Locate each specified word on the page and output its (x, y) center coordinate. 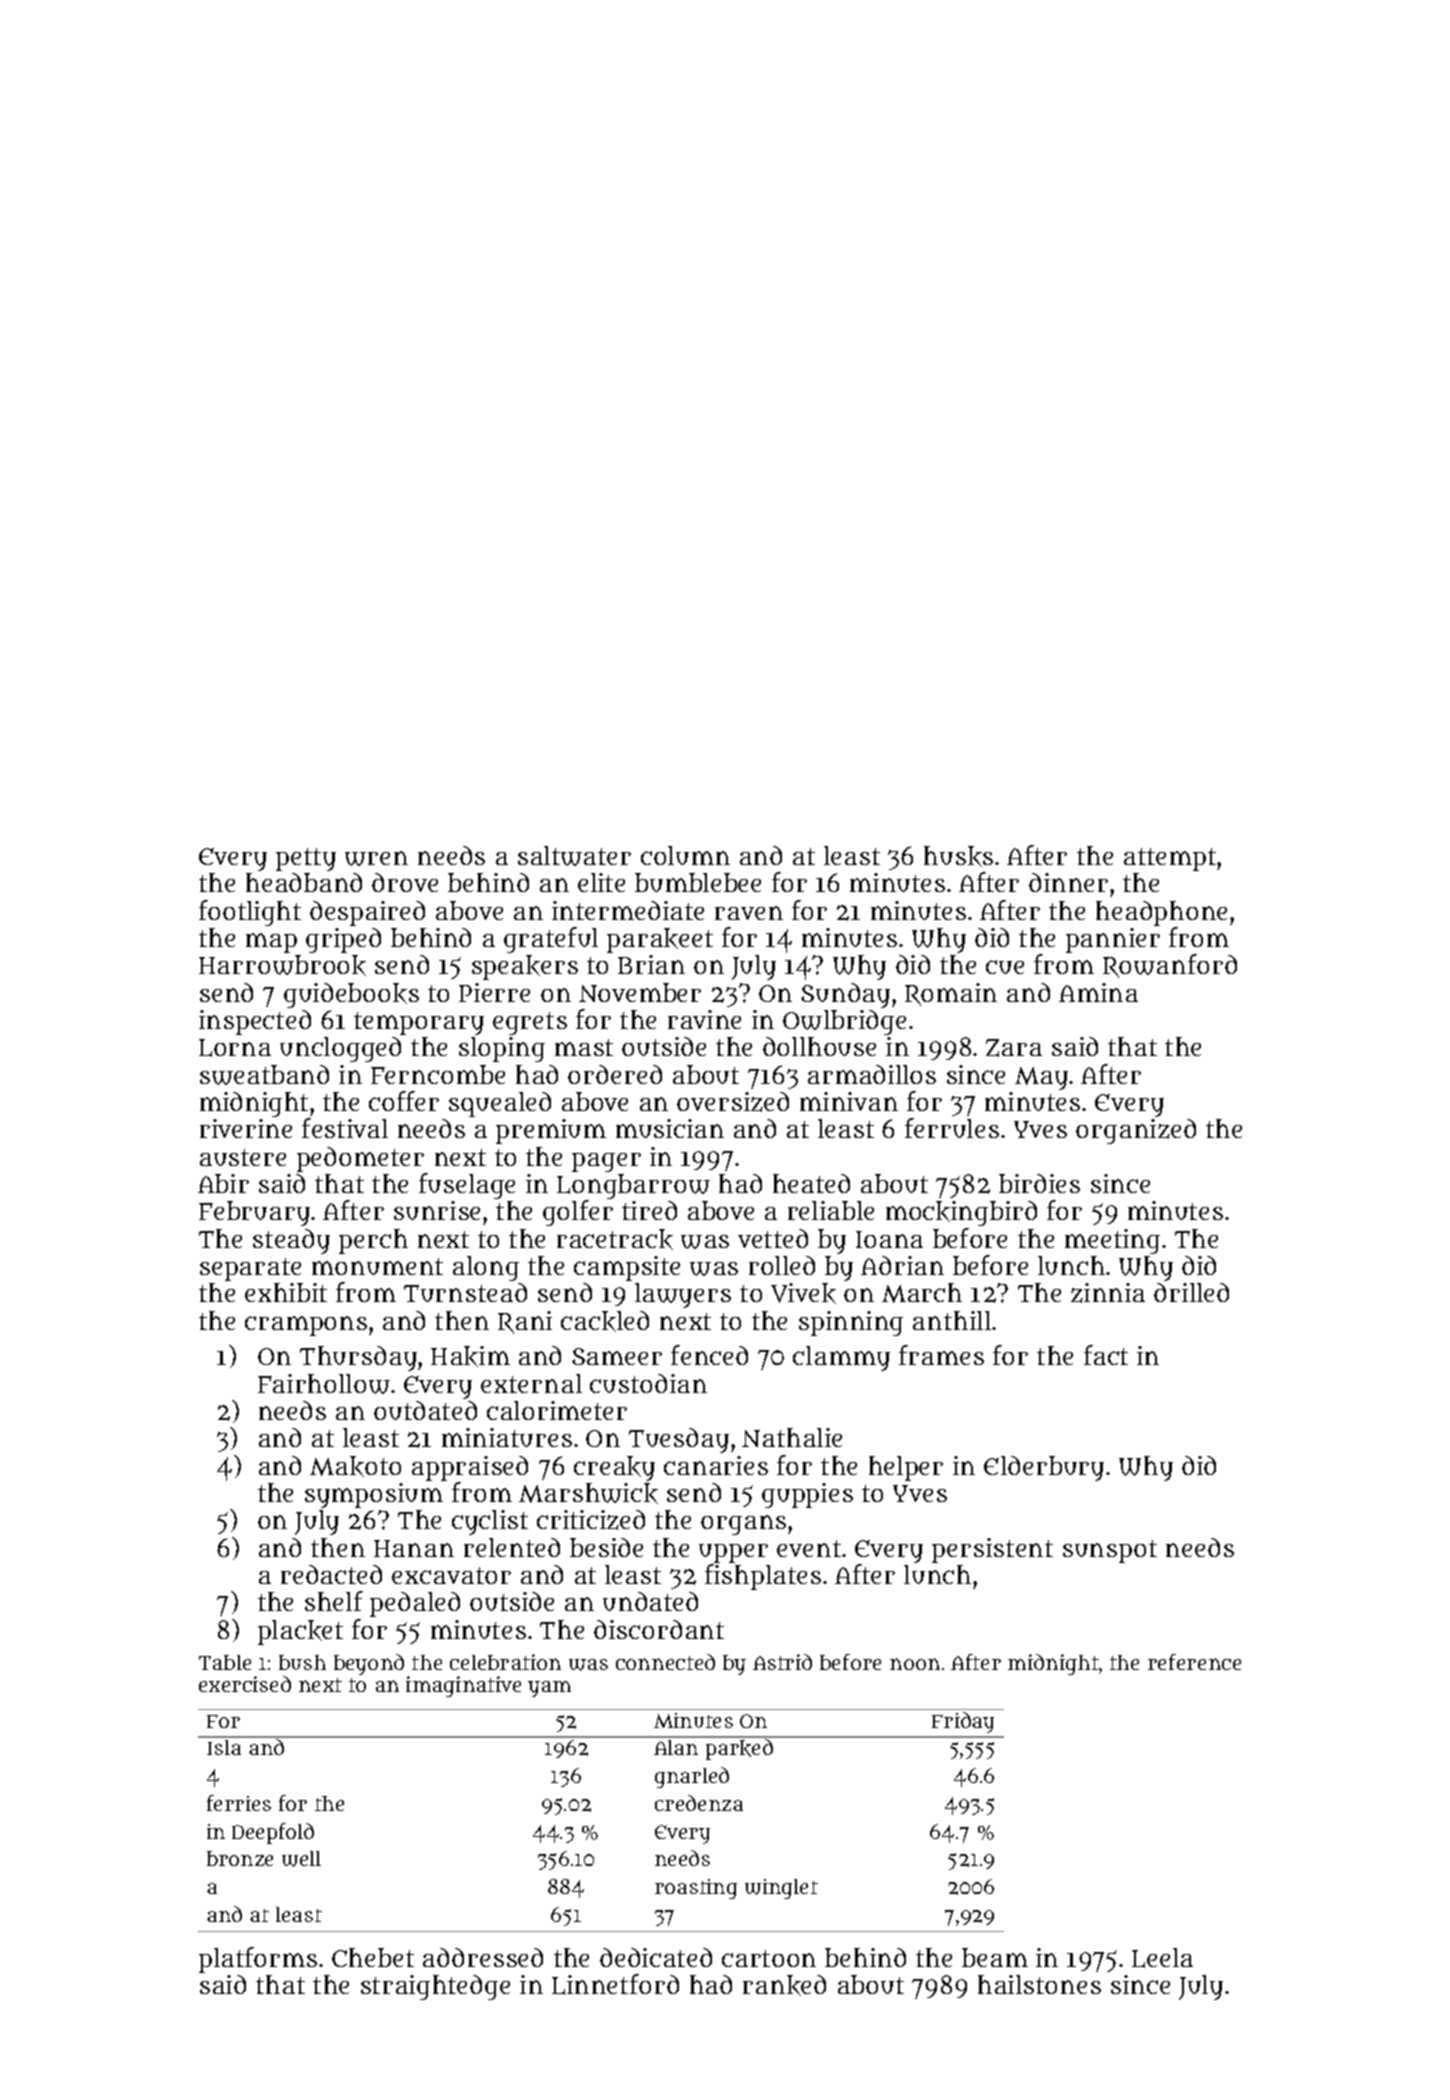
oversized (733, 1102)
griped (343, 940)
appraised (470, 1468)
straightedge (435, 1987)
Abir (223, 1183)
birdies (1039, 1183)
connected (665, 1662)
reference (1194, 1662)
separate (250, 1269)
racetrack (615, 1239)
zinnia (1108, 1293)
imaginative (463, 1686)
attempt (1170, 859)
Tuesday (679, 1440)
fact (1106, 1355)
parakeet (660, 940)
